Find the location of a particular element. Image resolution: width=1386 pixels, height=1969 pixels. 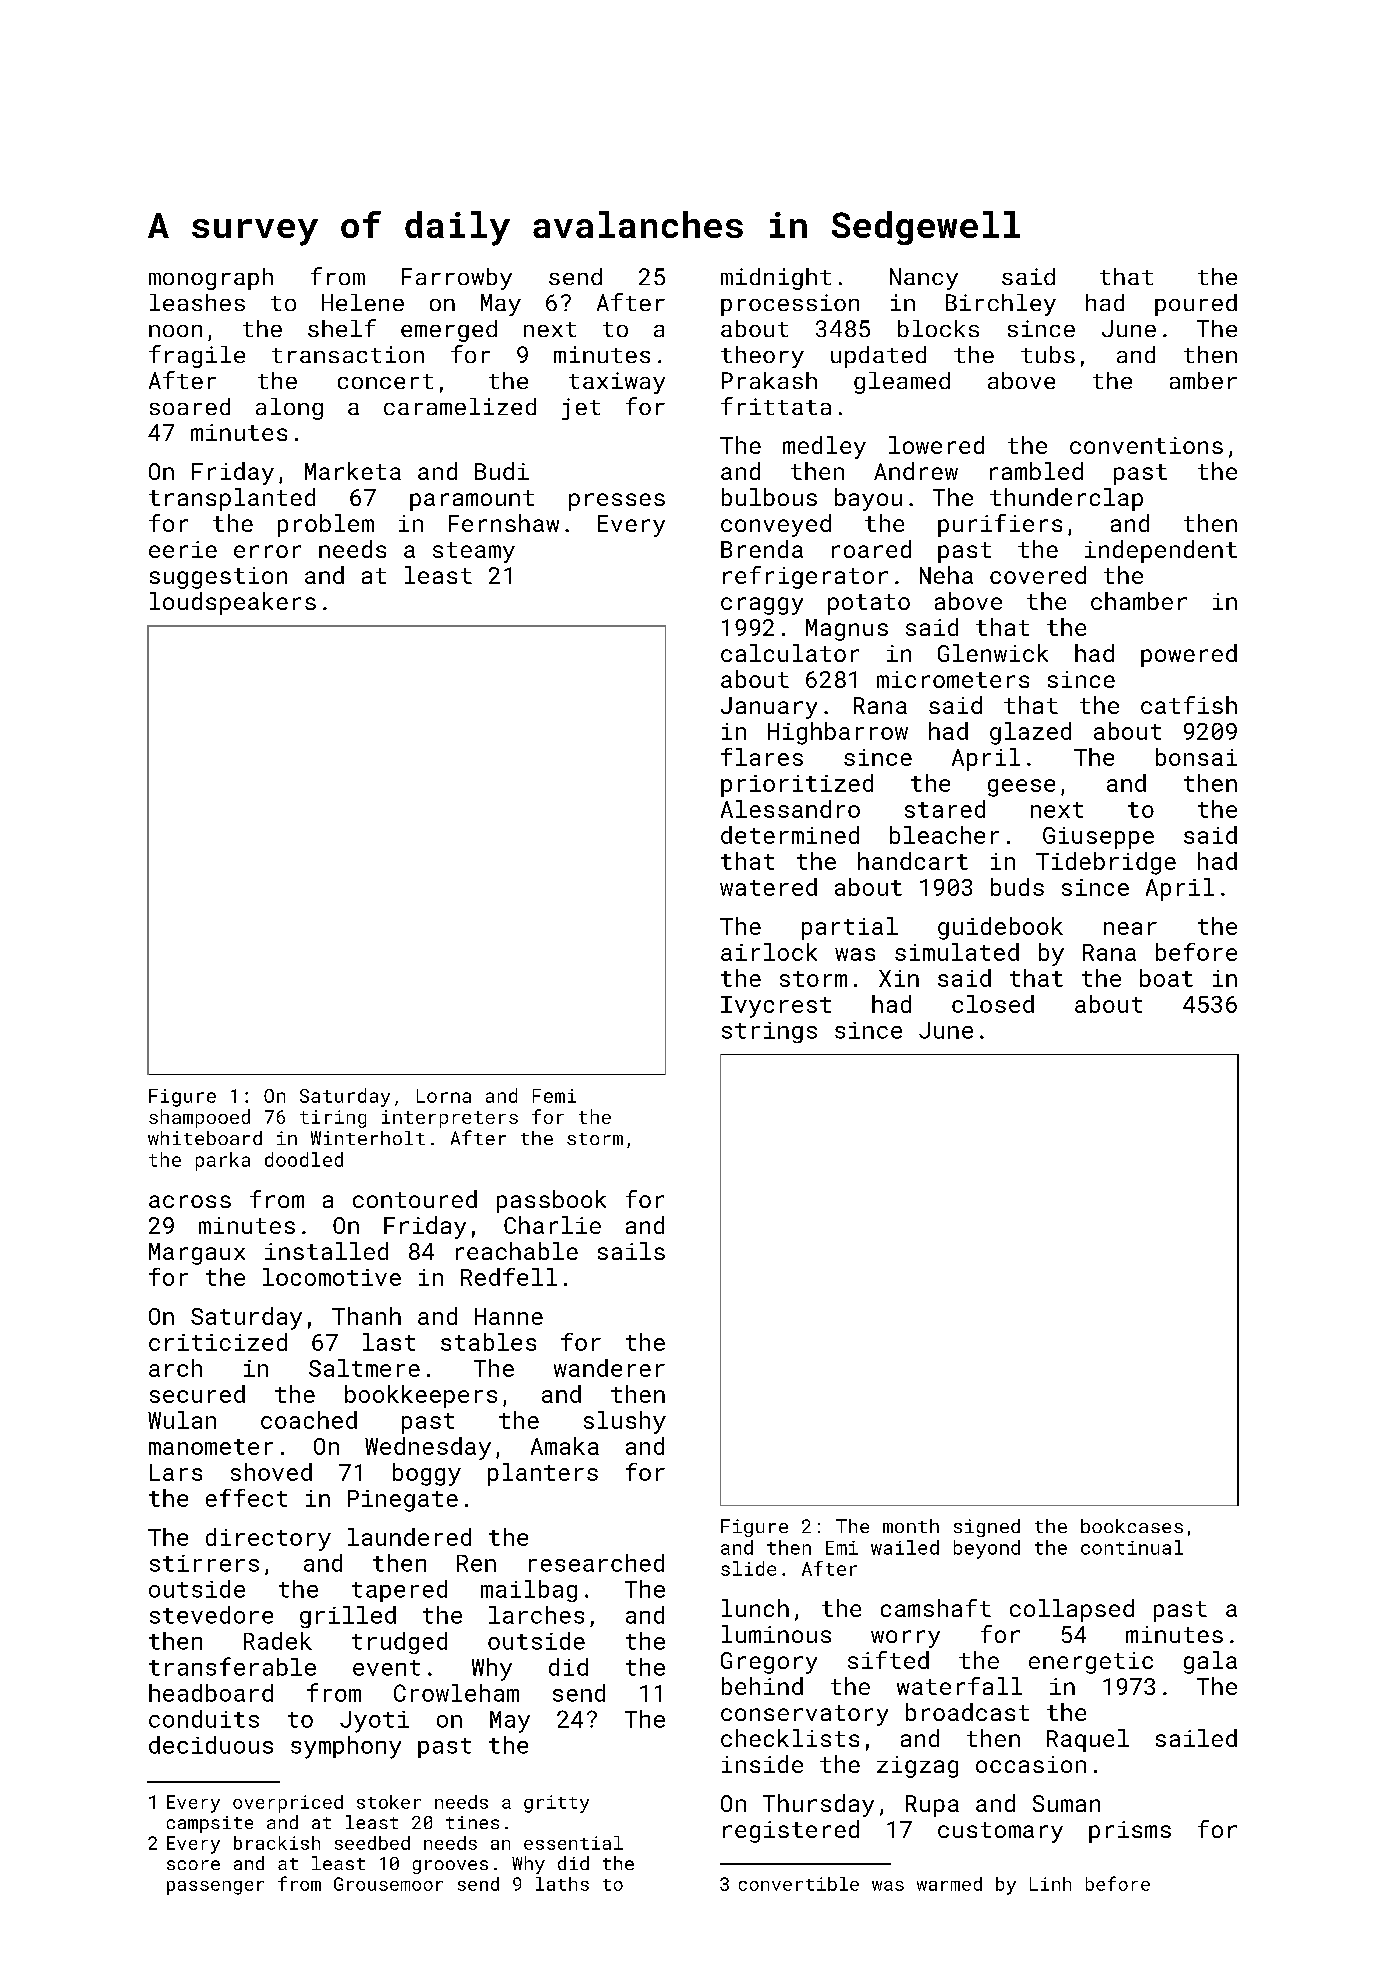

closed is located at coordinates (993, 1004).
